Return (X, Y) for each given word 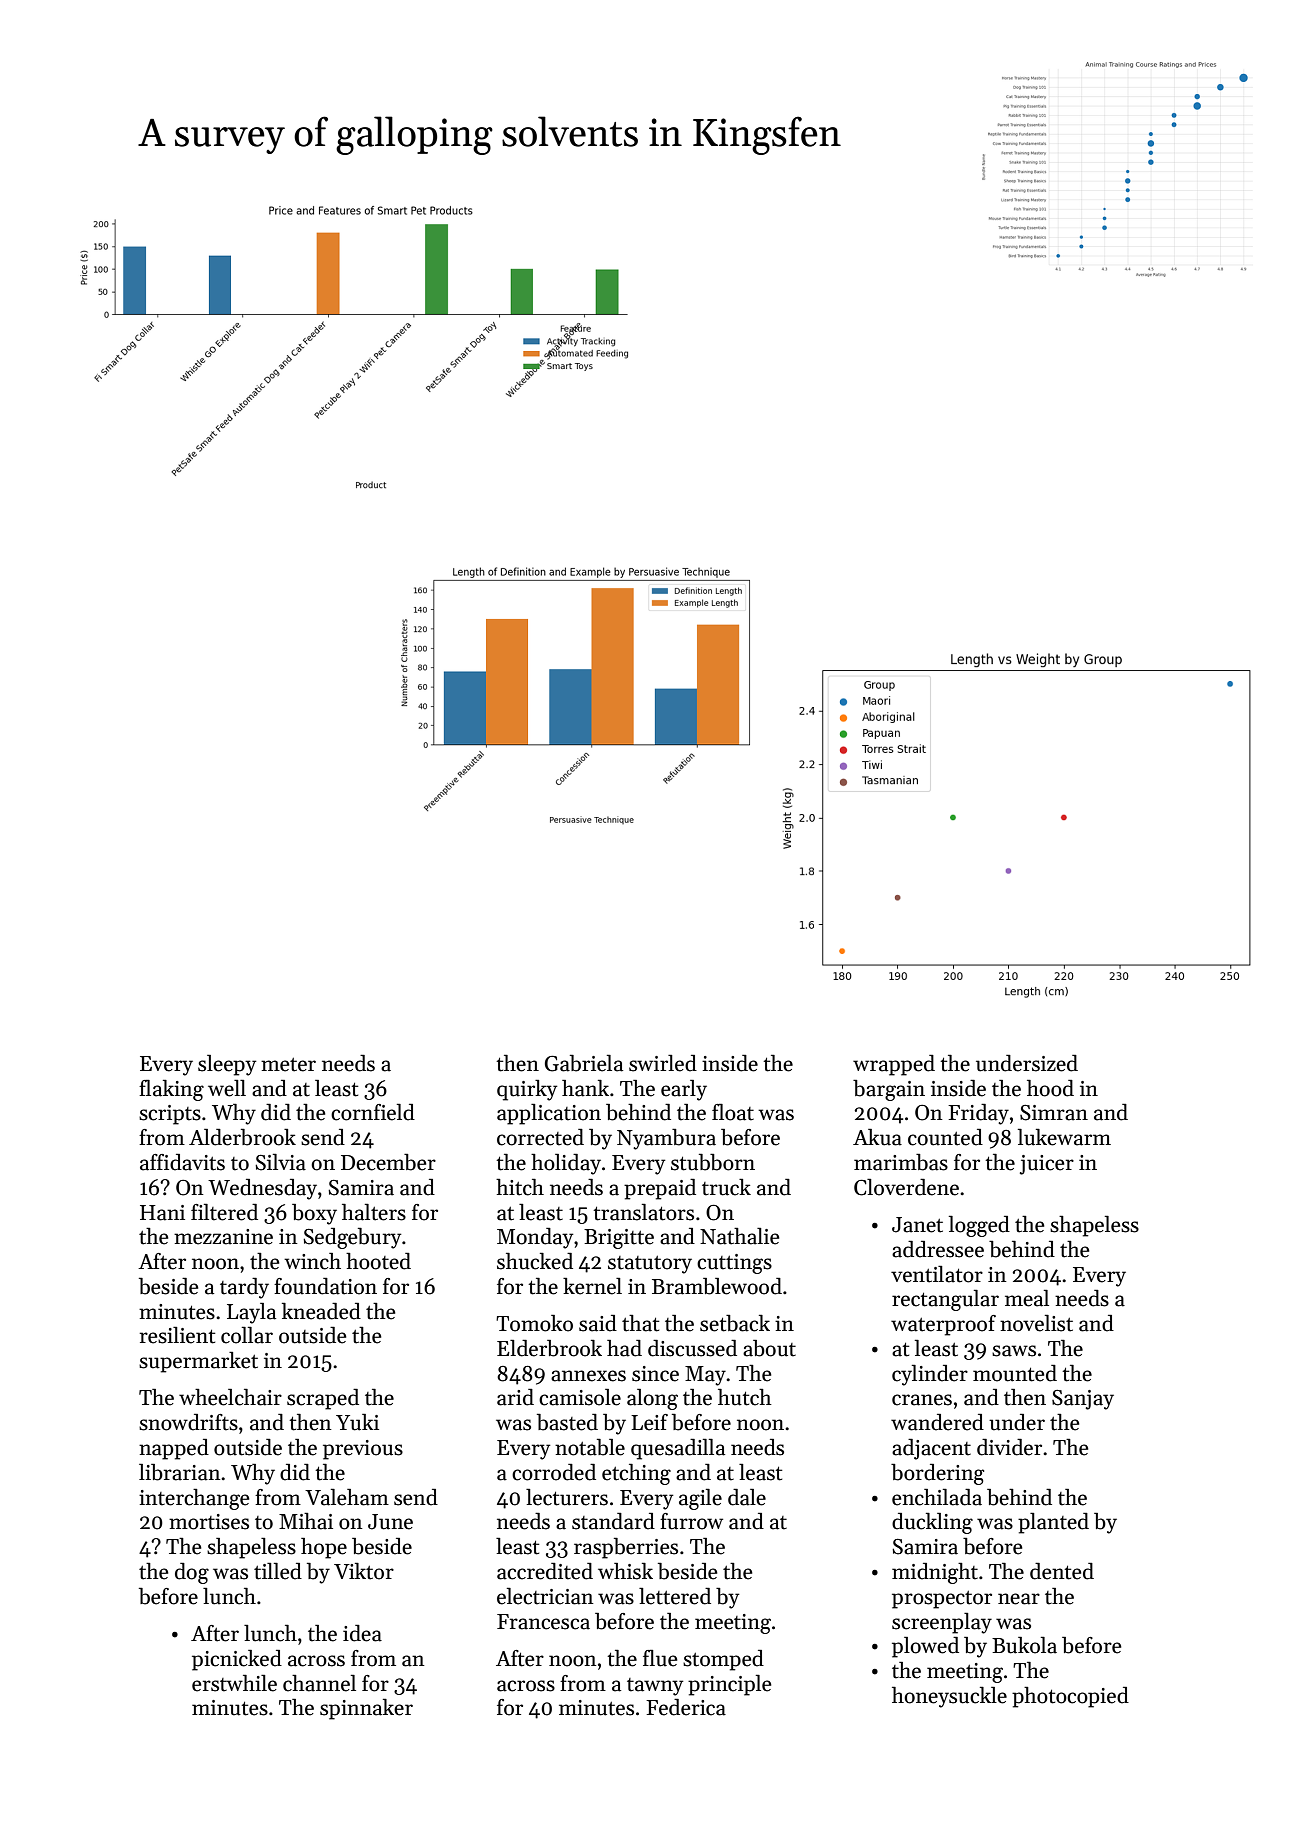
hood (1050, 1088)
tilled (278, 1571)
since (655, 1374)
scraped (323, 1399)
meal (1027, 1298)
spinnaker (366, 1709)
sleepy (227, 1065)
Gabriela (584, 1063)
